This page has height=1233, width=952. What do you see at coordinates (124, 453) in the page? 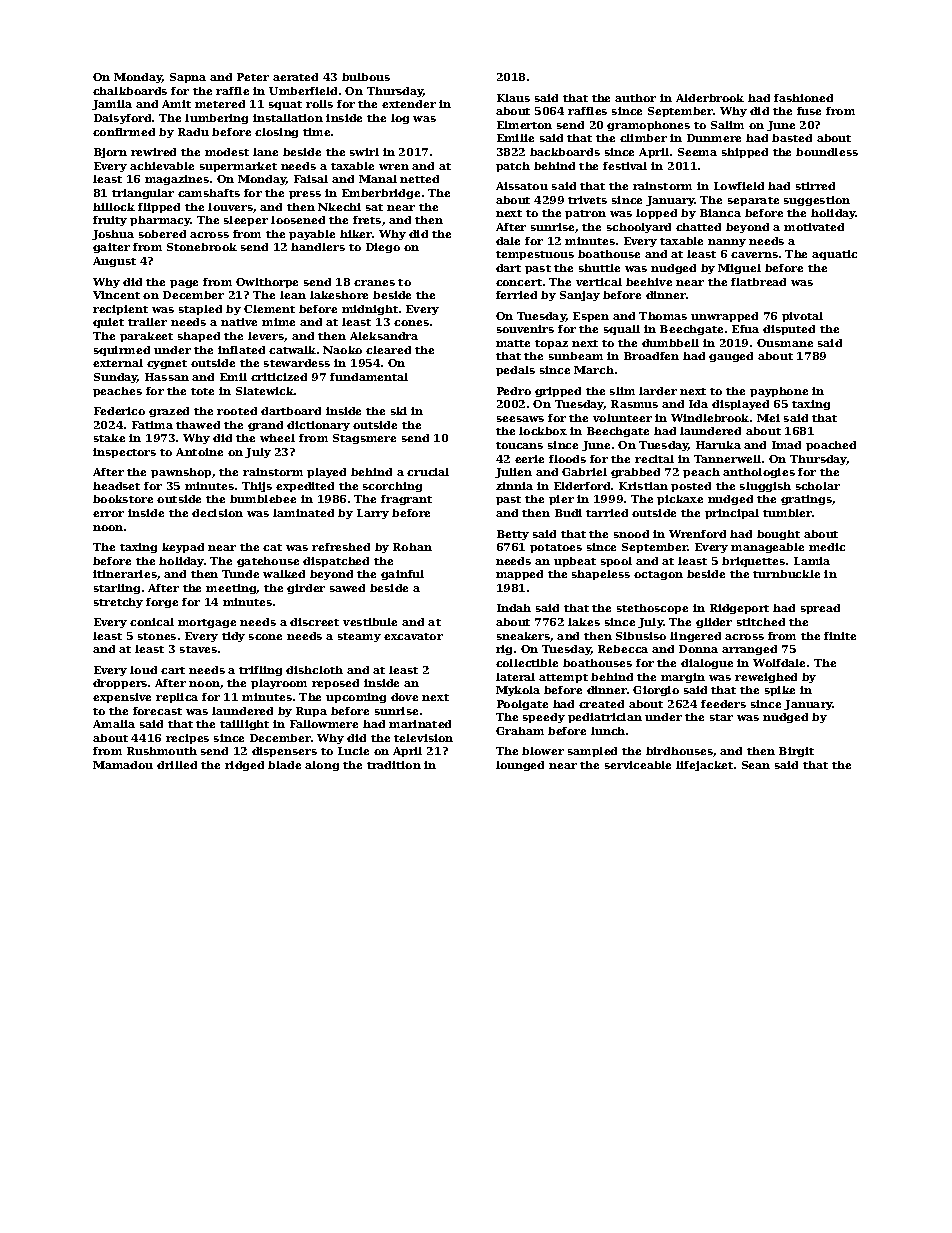
I see `inspectors` at bounding box center [124, 453].
